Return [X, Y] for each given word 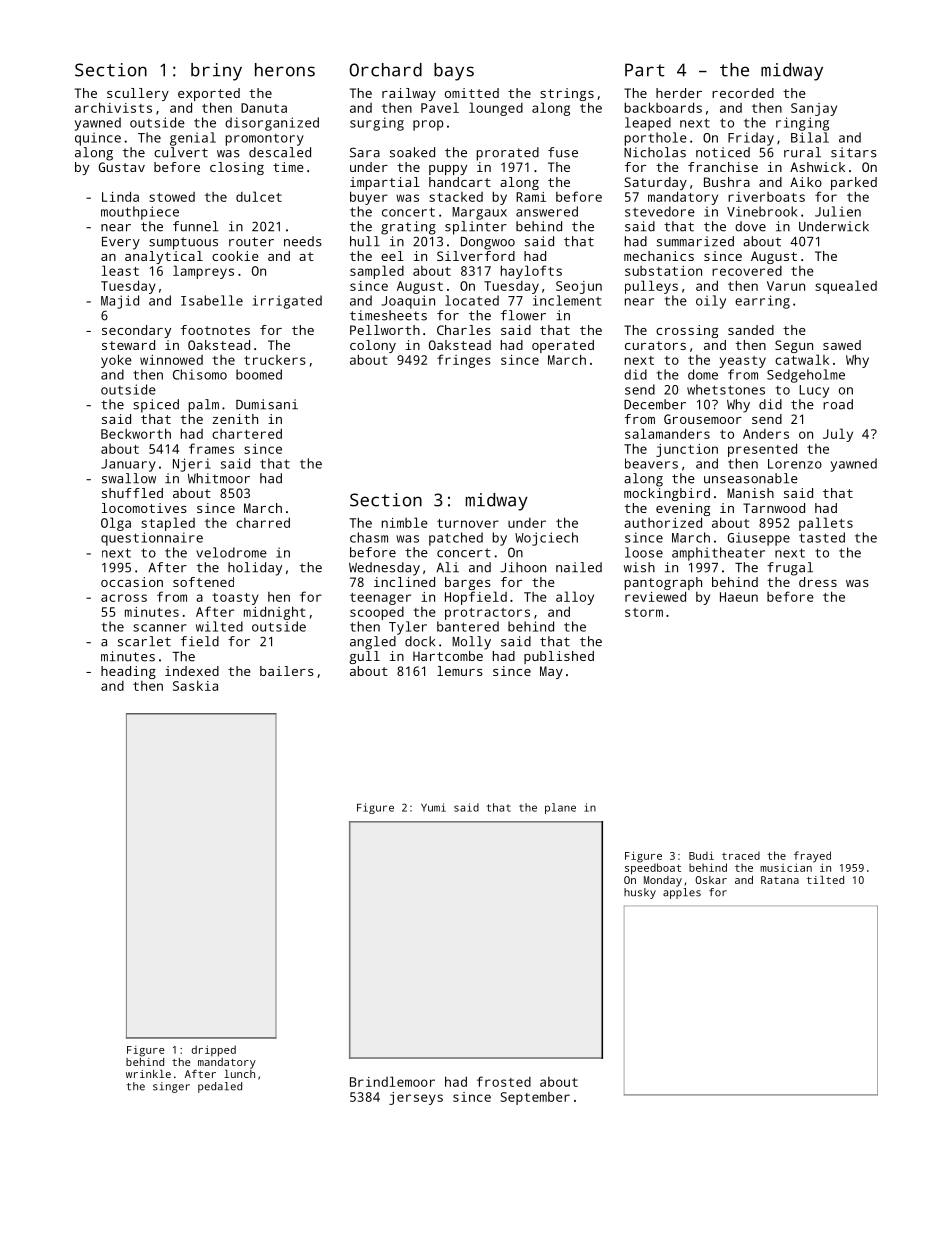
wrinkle [148, 1074]
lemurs [460, 671]
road [838, 404]
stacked [456, 197]
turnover [468, 523]
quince [98, 139]
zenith [235, 419]
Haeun [739, 597]
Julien [838, 211]
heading [128, 672]
